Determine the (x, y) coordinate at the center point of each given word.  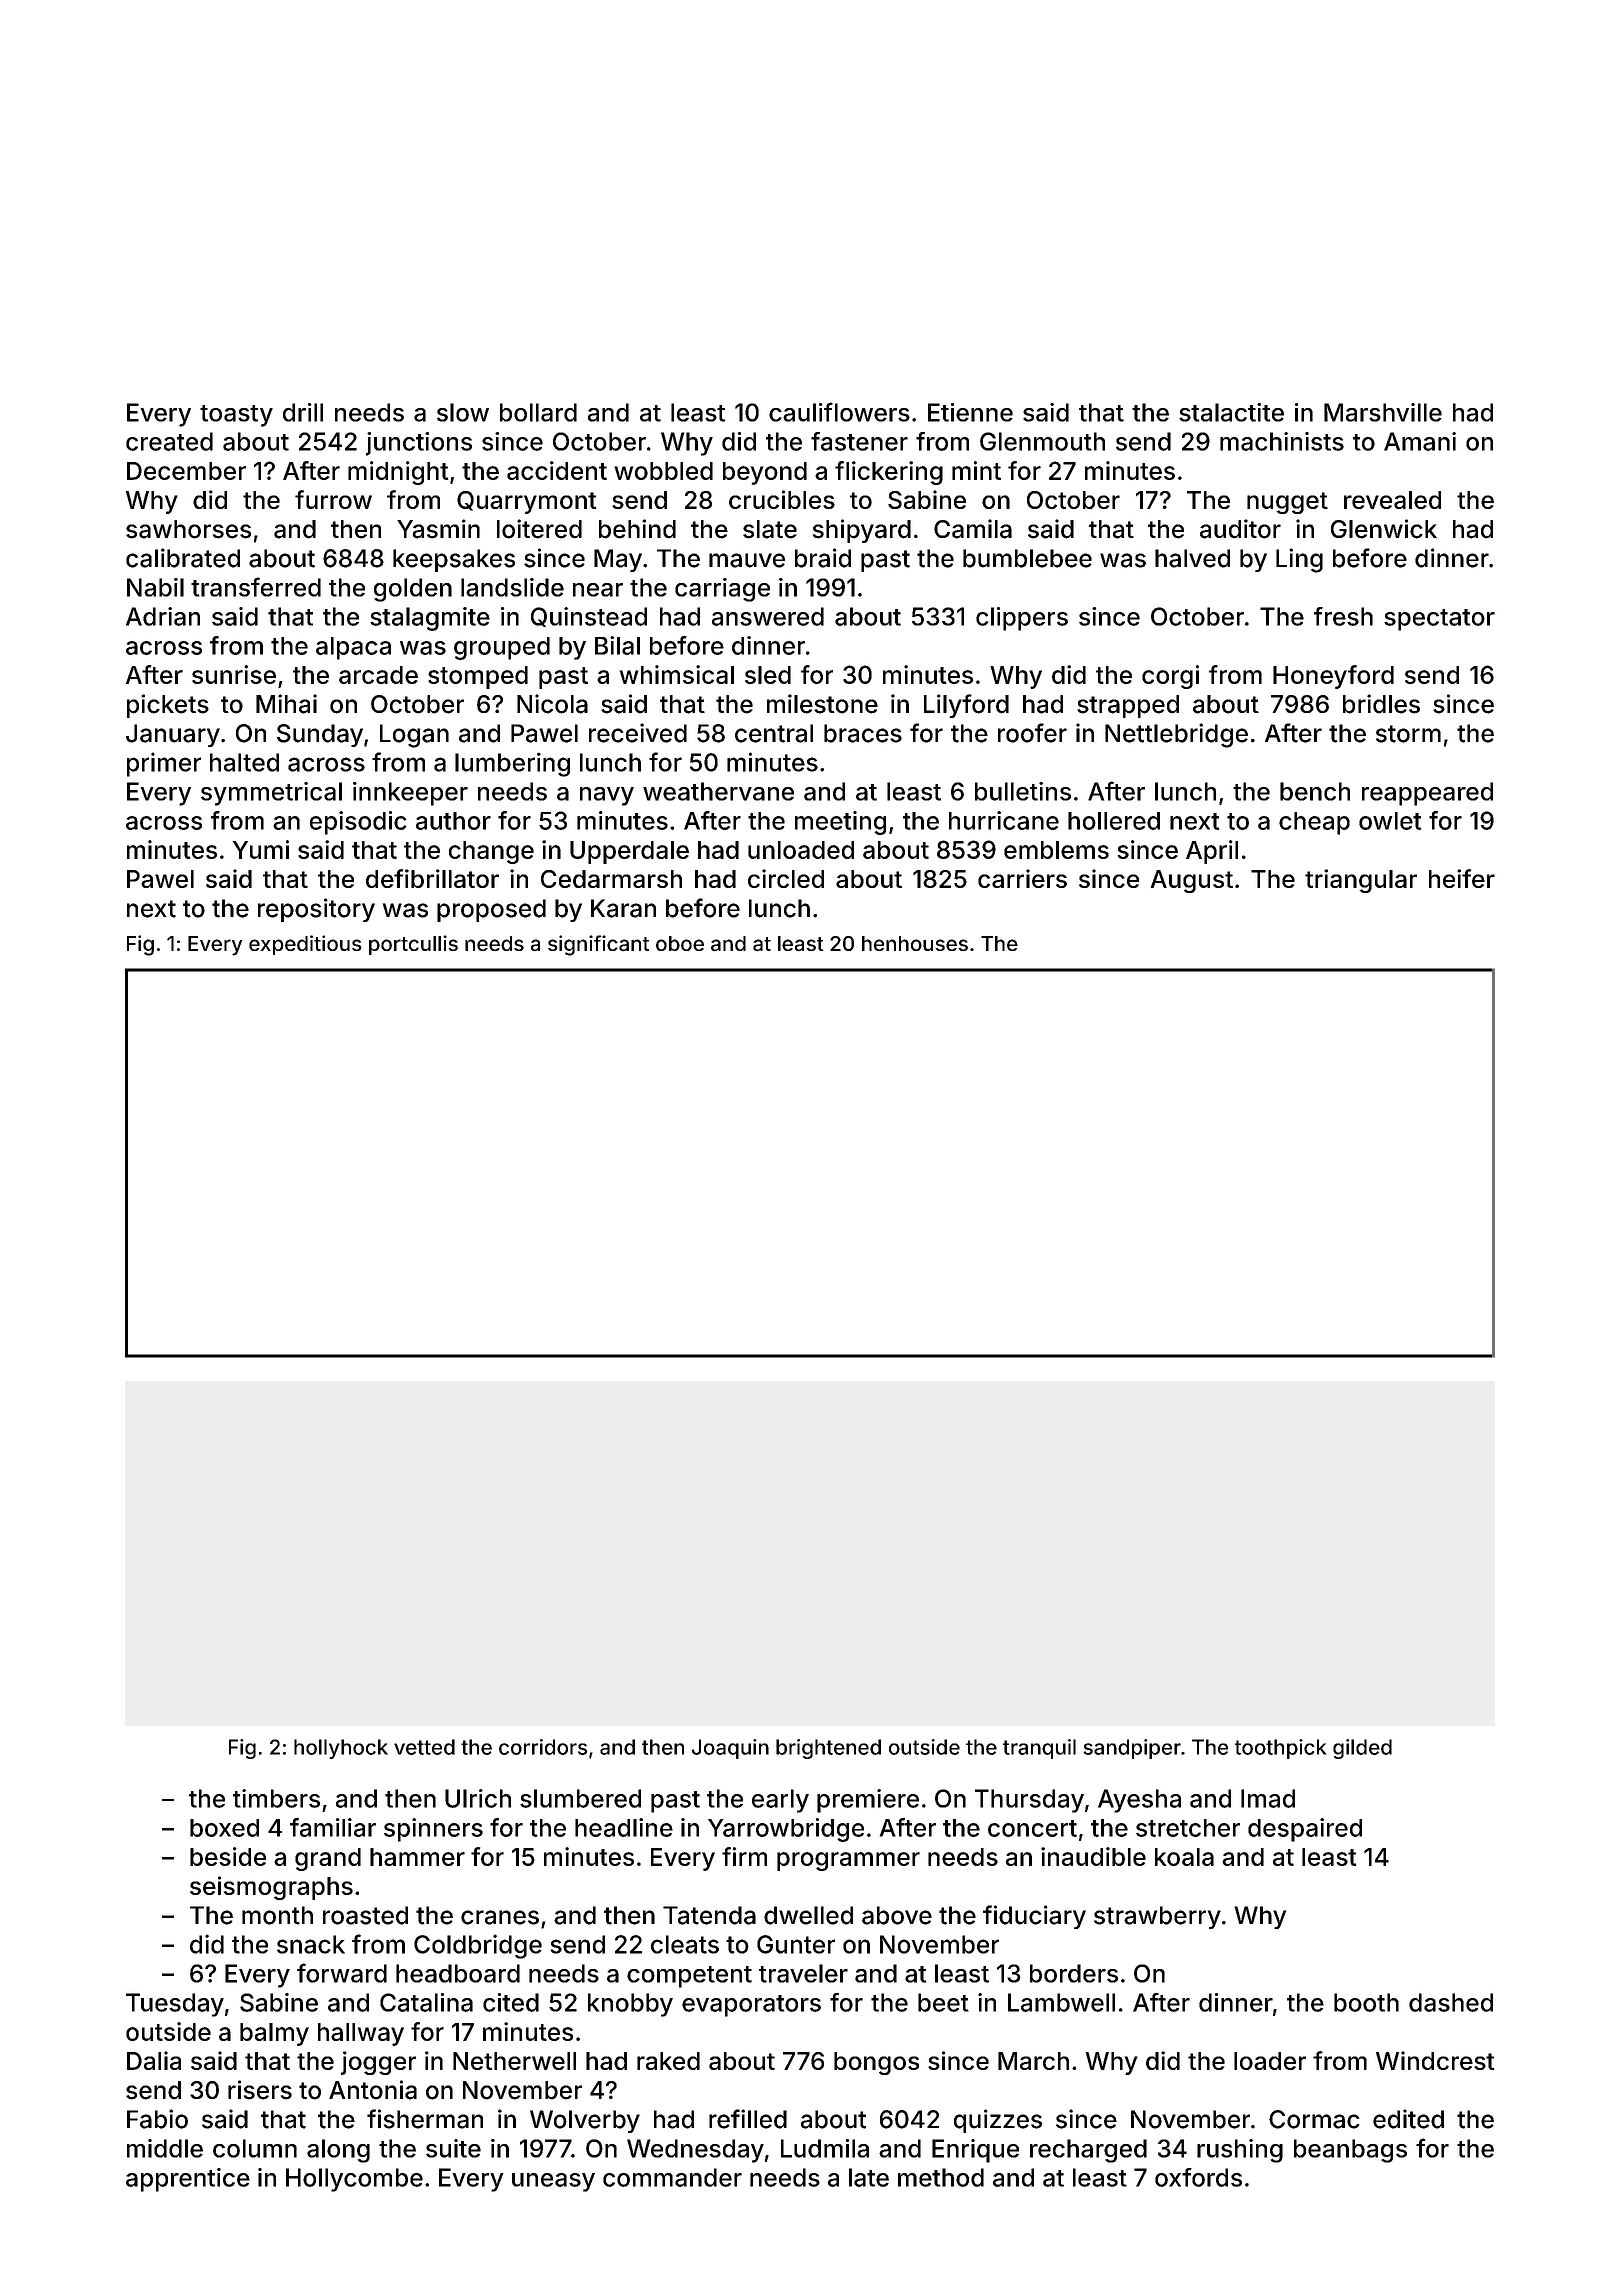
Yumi (261, 849)
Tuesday (175, 2005)
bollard (538, 412)
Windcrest (1435, 2060)
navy (607, 796)
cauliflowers (839, 412)
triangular (1361, 881)
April (1212, 852)
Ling (1299, 560)
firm (744, 1856)
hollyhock (341, 1749)
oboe (680, 943)
